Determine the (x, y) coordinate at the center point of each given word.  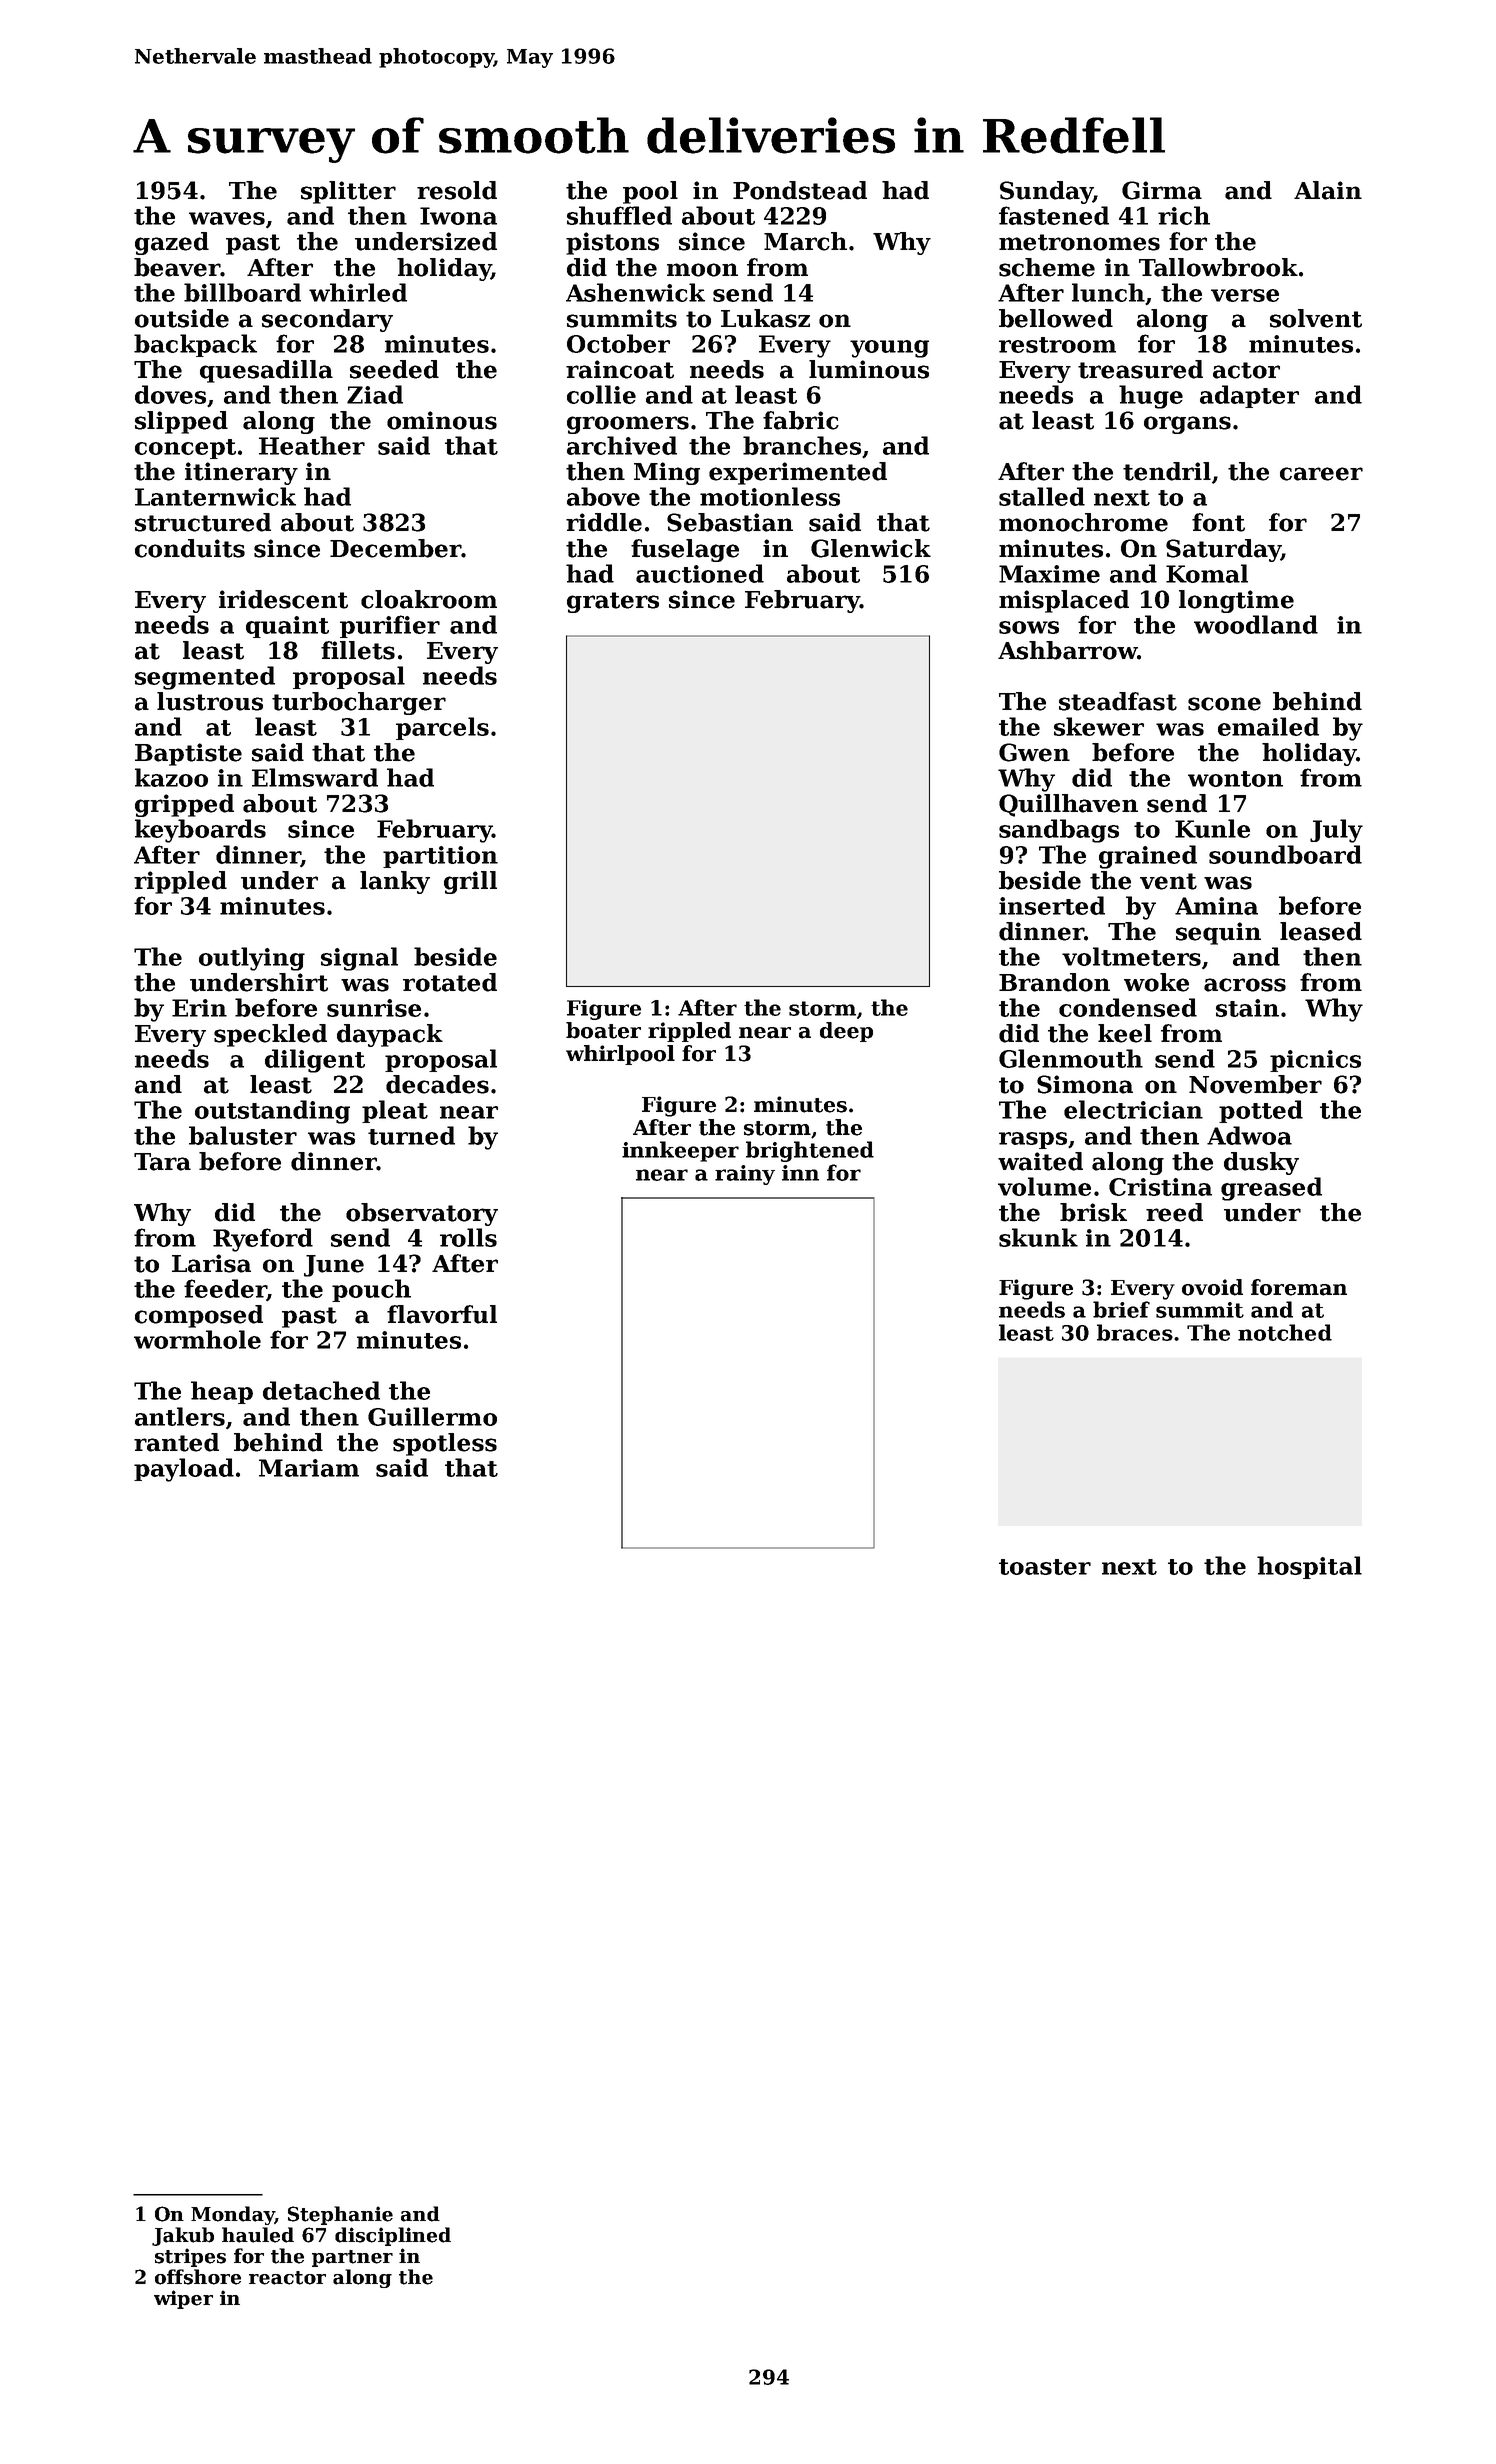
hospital (1309, 1567)
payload (184, 1470)
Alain (1328, 190)
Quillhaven (1068, 805)
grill (470, 882)
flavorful (442, 1314)
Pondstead (800, 190)
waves (227, 218)
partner (352, 2258)
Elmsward (315, 777)
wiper (183, 2299)
